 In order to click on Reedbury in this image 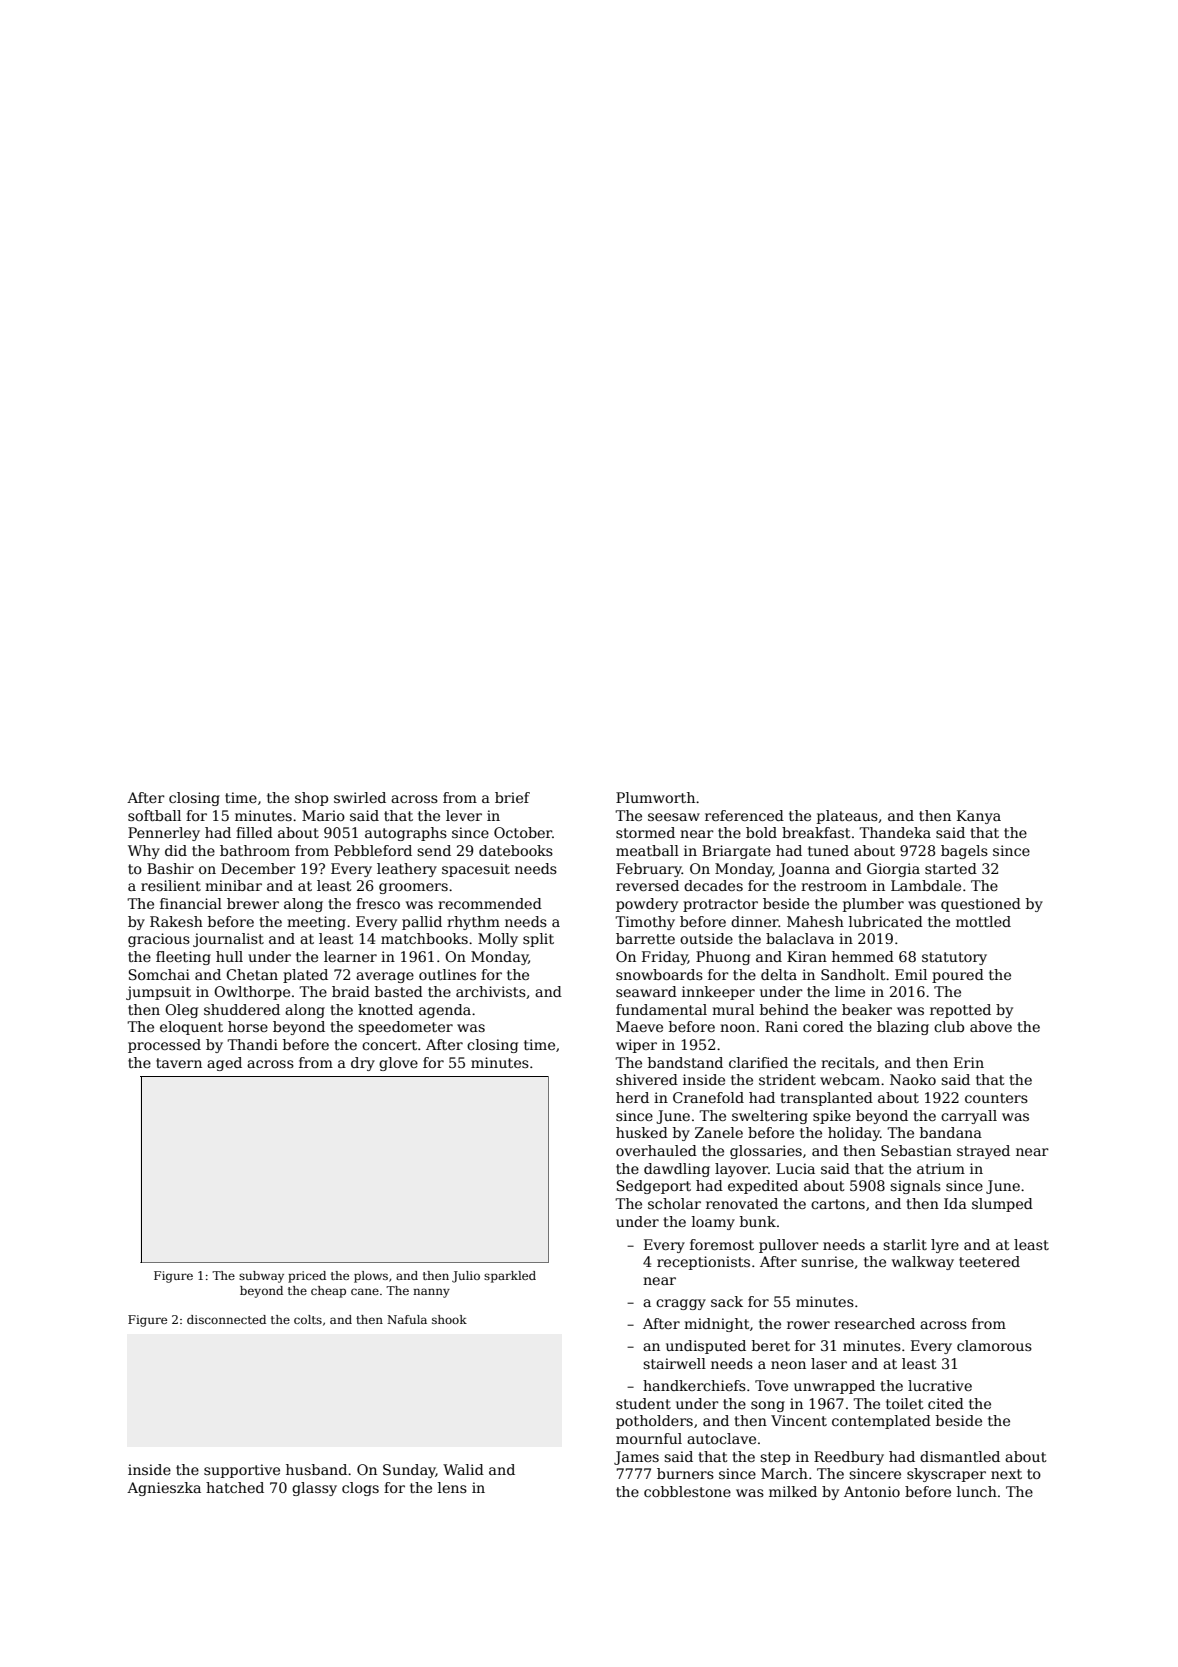, I will do `click(849, 1458)`.
